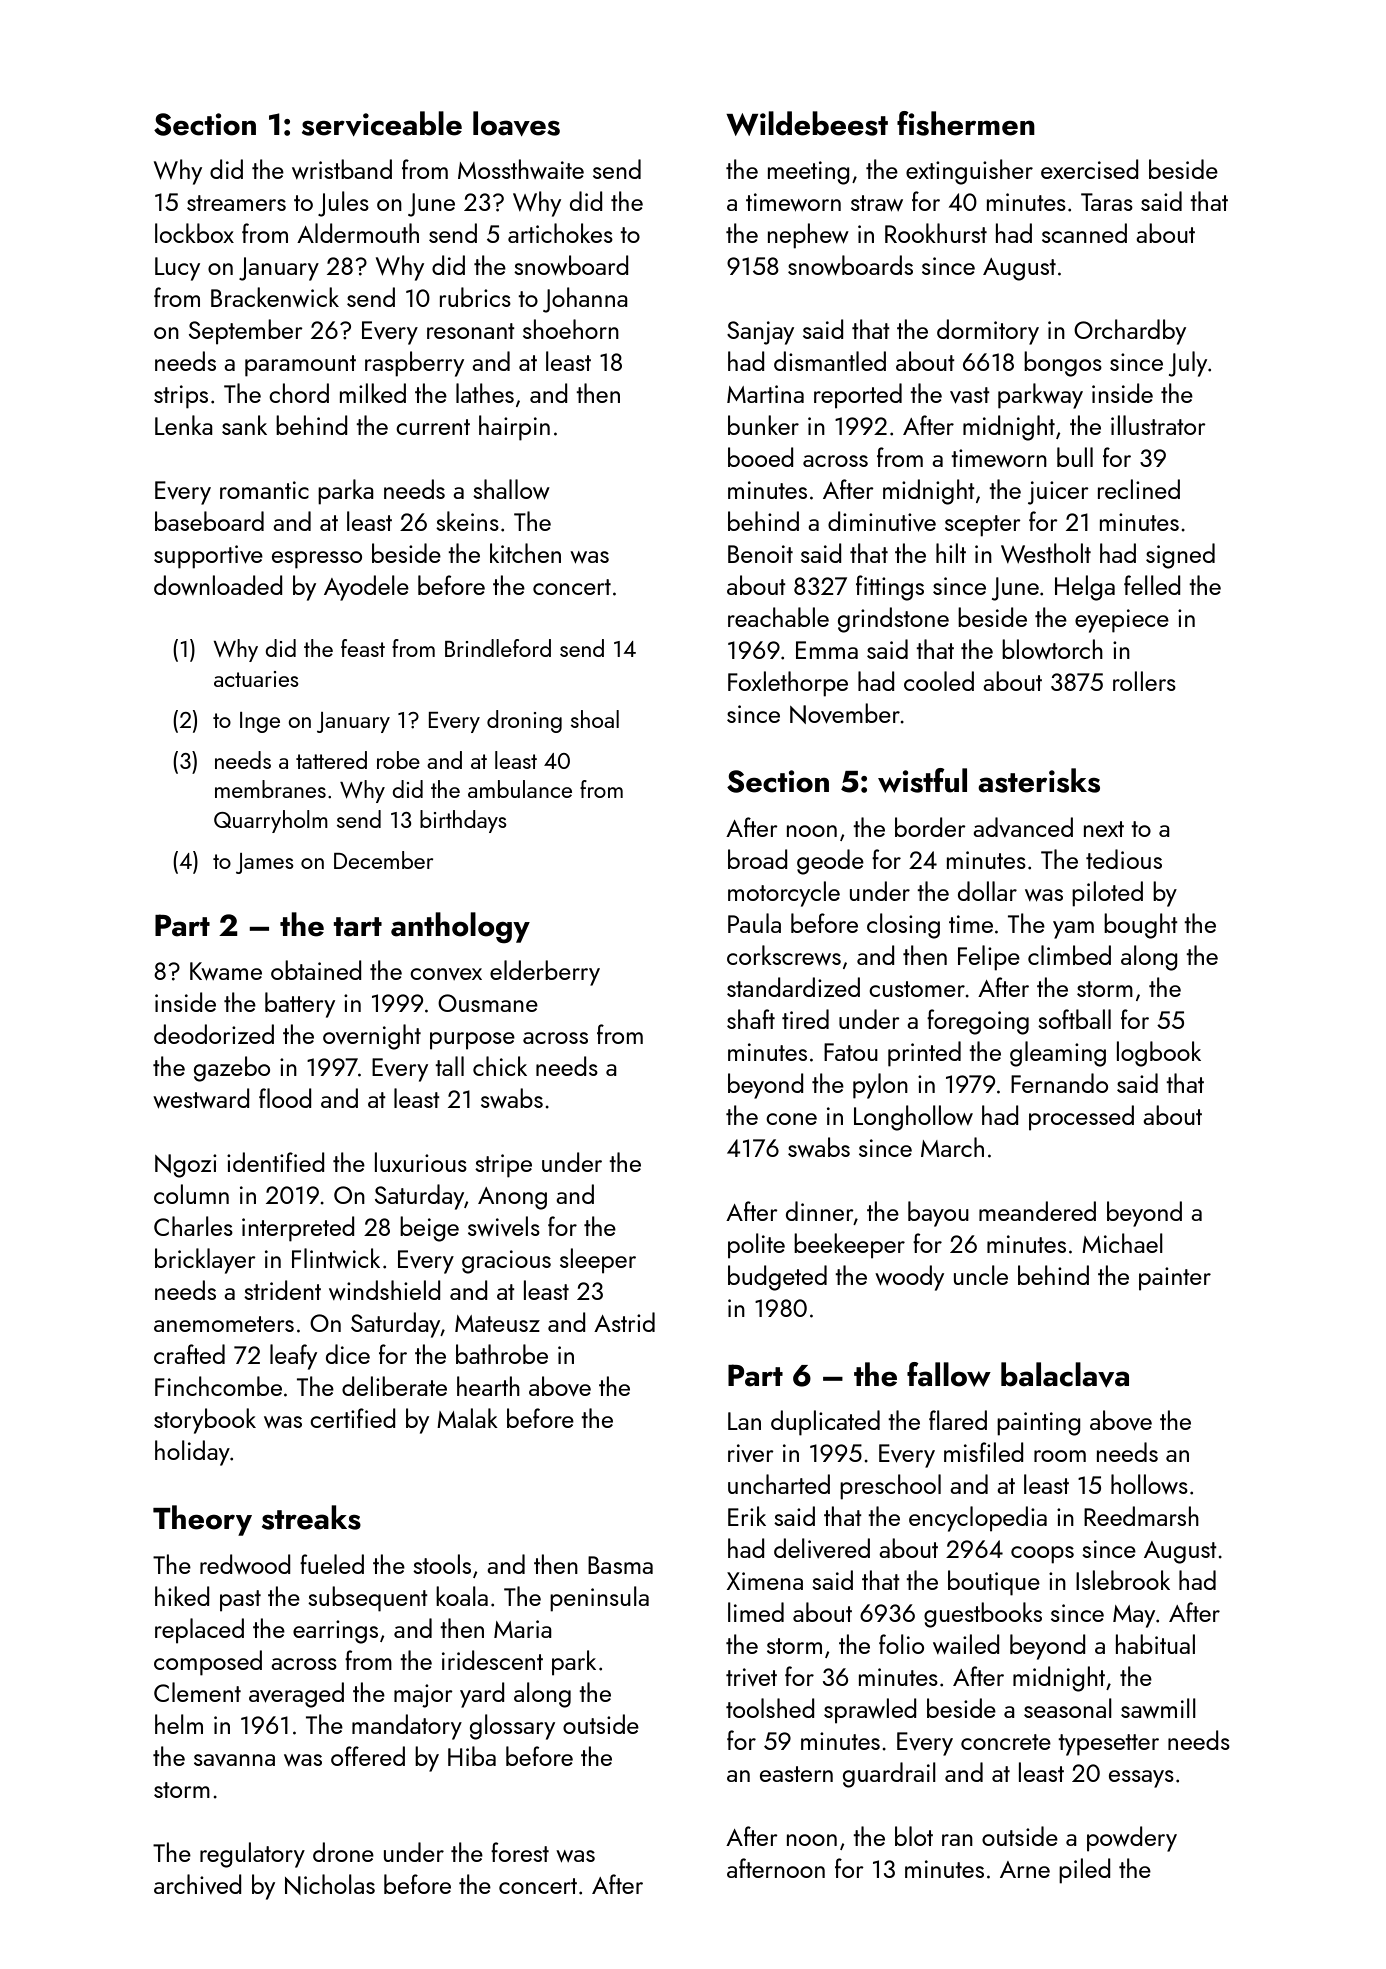  Describe the element at coordinates (851, 1052) in the screenshot. I see `Fatou` at that location.
